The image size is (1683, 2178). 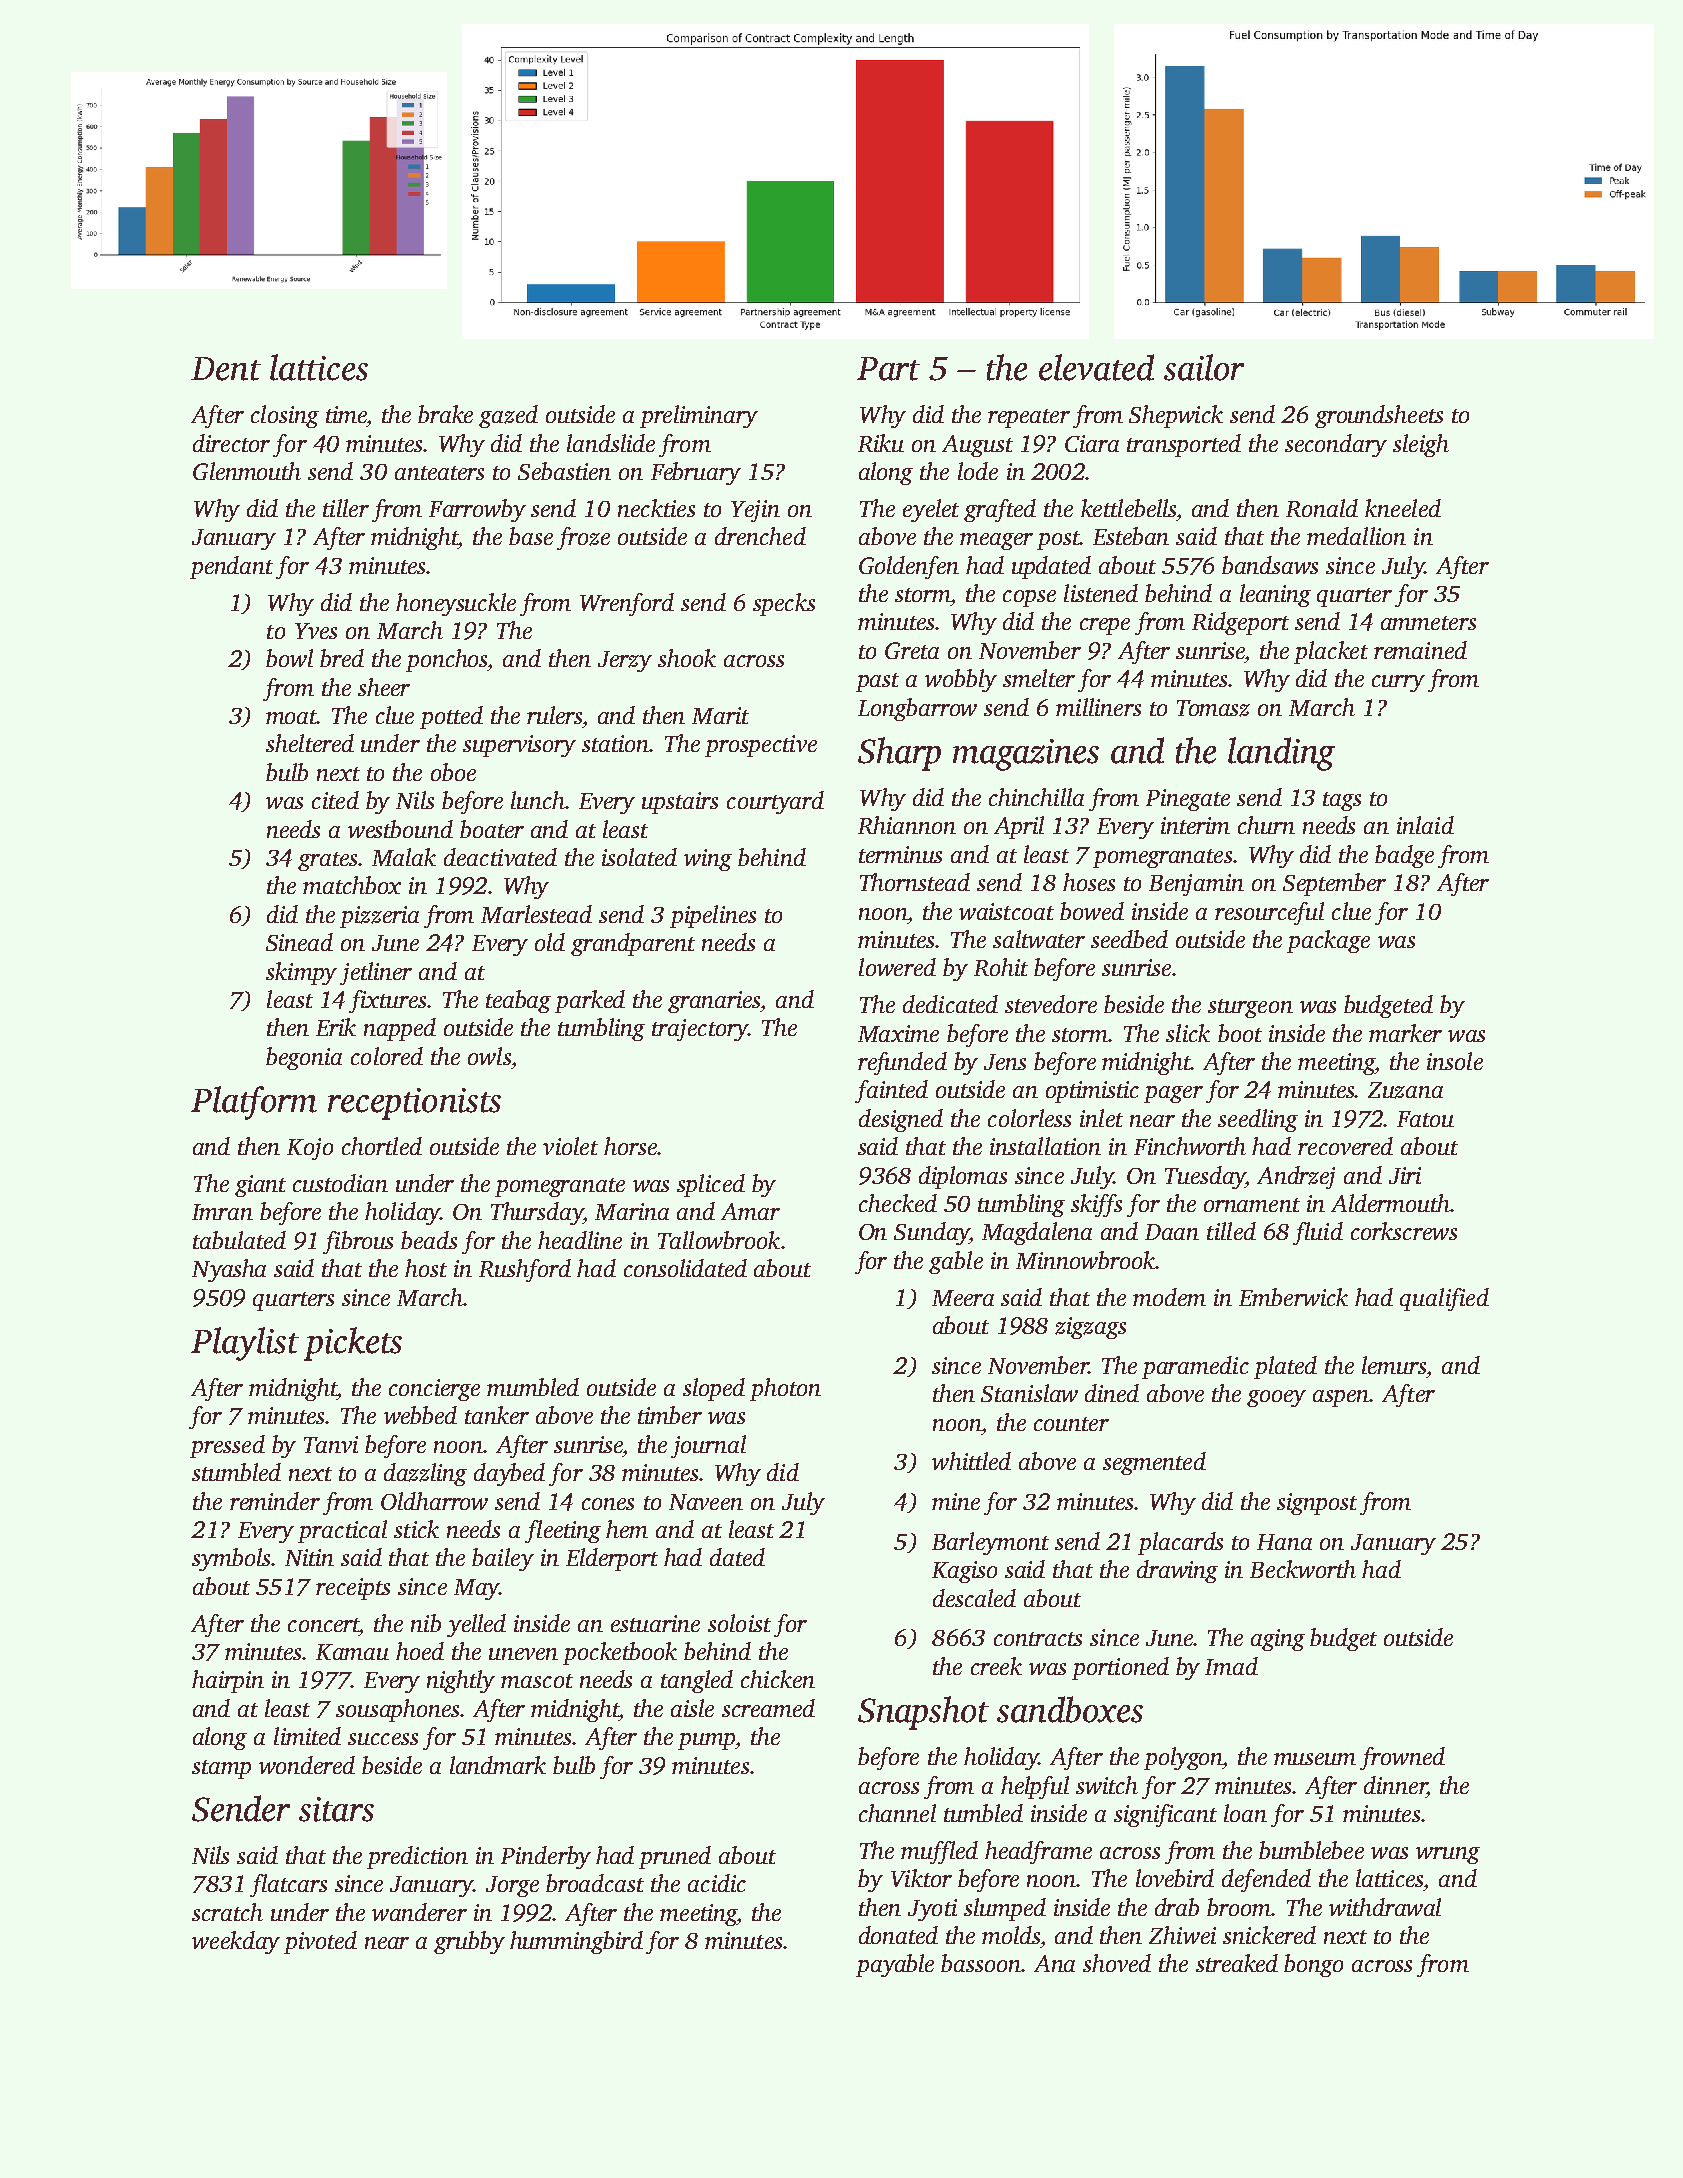 I want to click on corkscrews, so click(x=1404, y=1231).
